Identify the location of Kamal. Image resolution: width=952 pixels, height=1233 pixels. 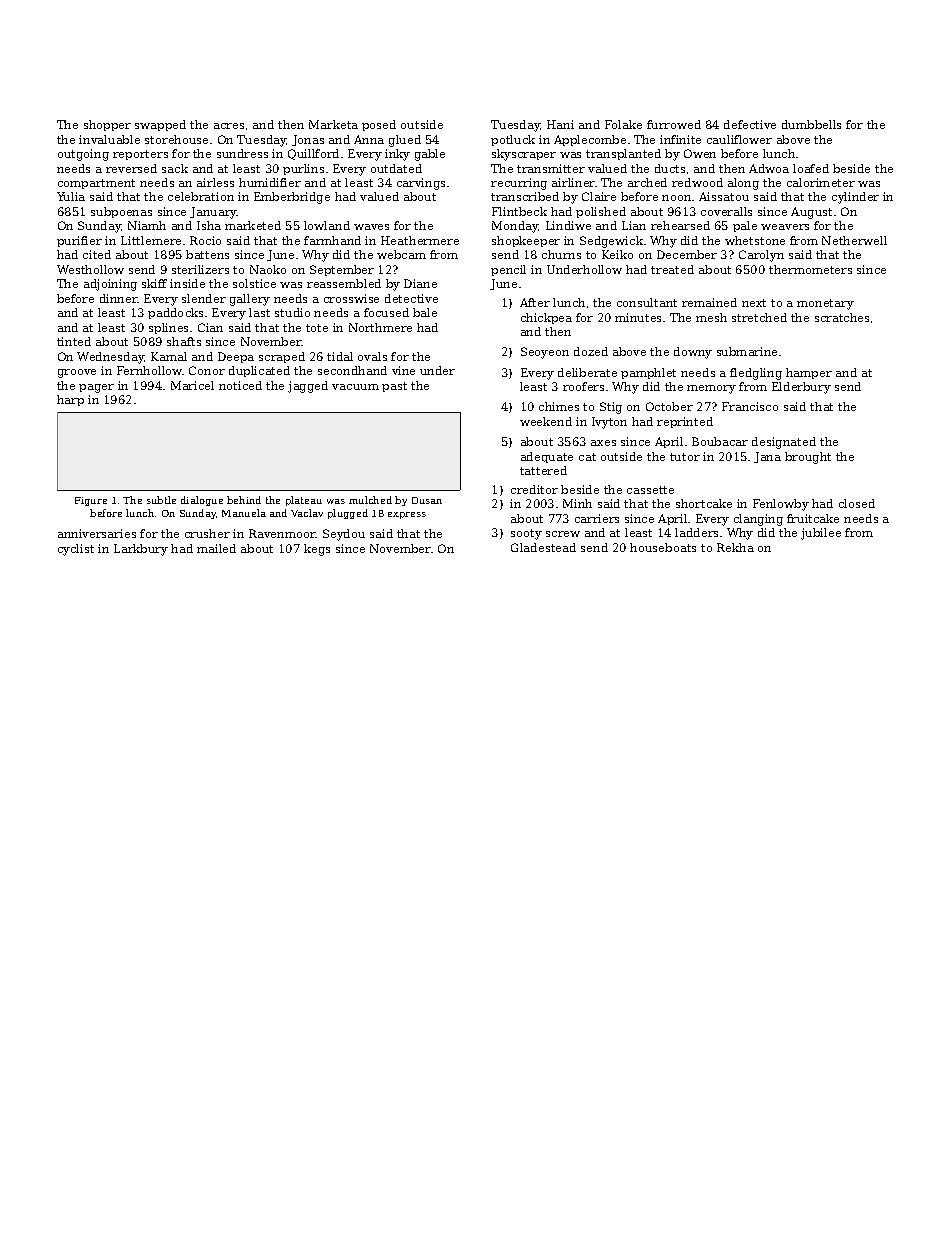
(169, 356).
